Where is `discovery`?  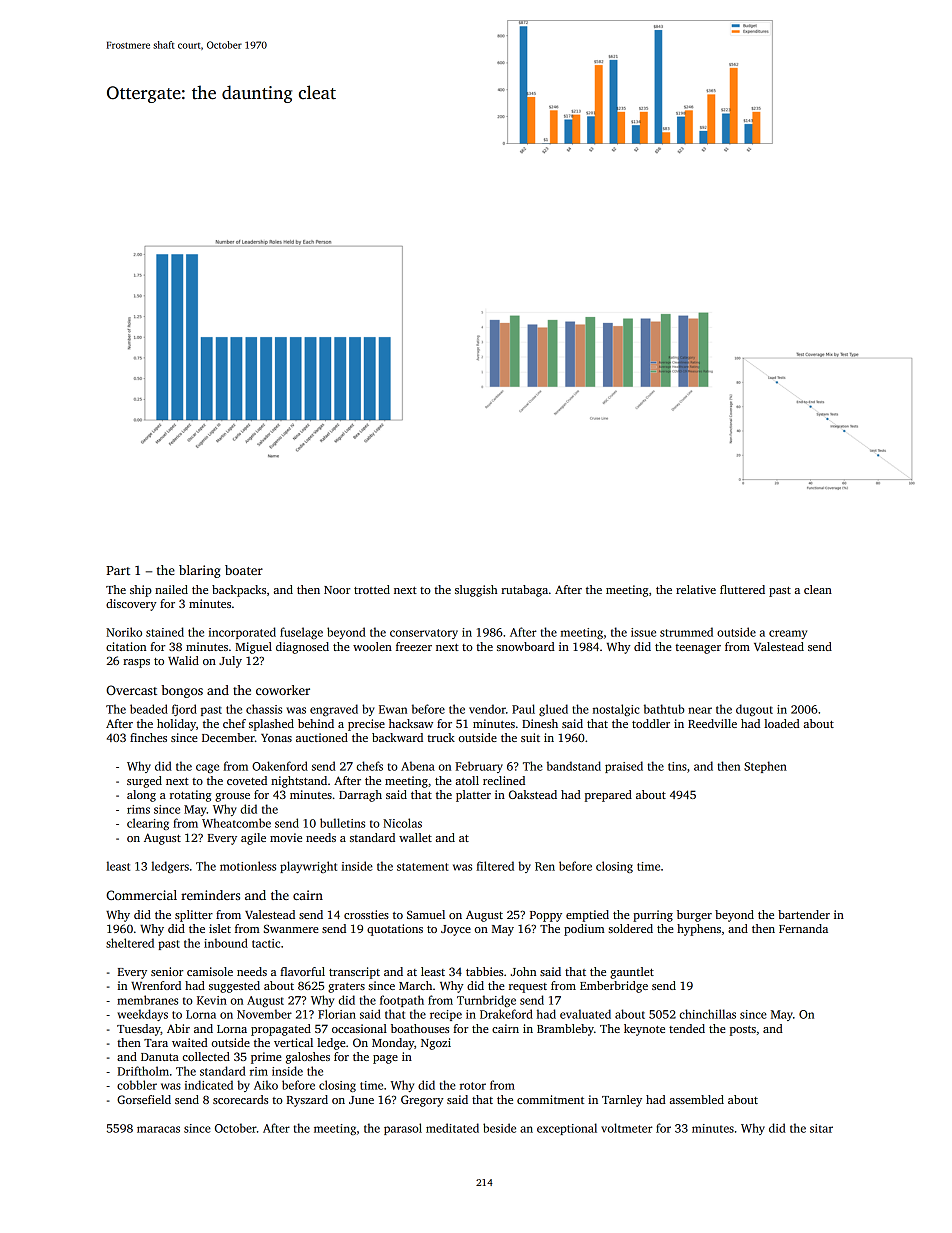 discovery is located at coordinates (131, 605).
